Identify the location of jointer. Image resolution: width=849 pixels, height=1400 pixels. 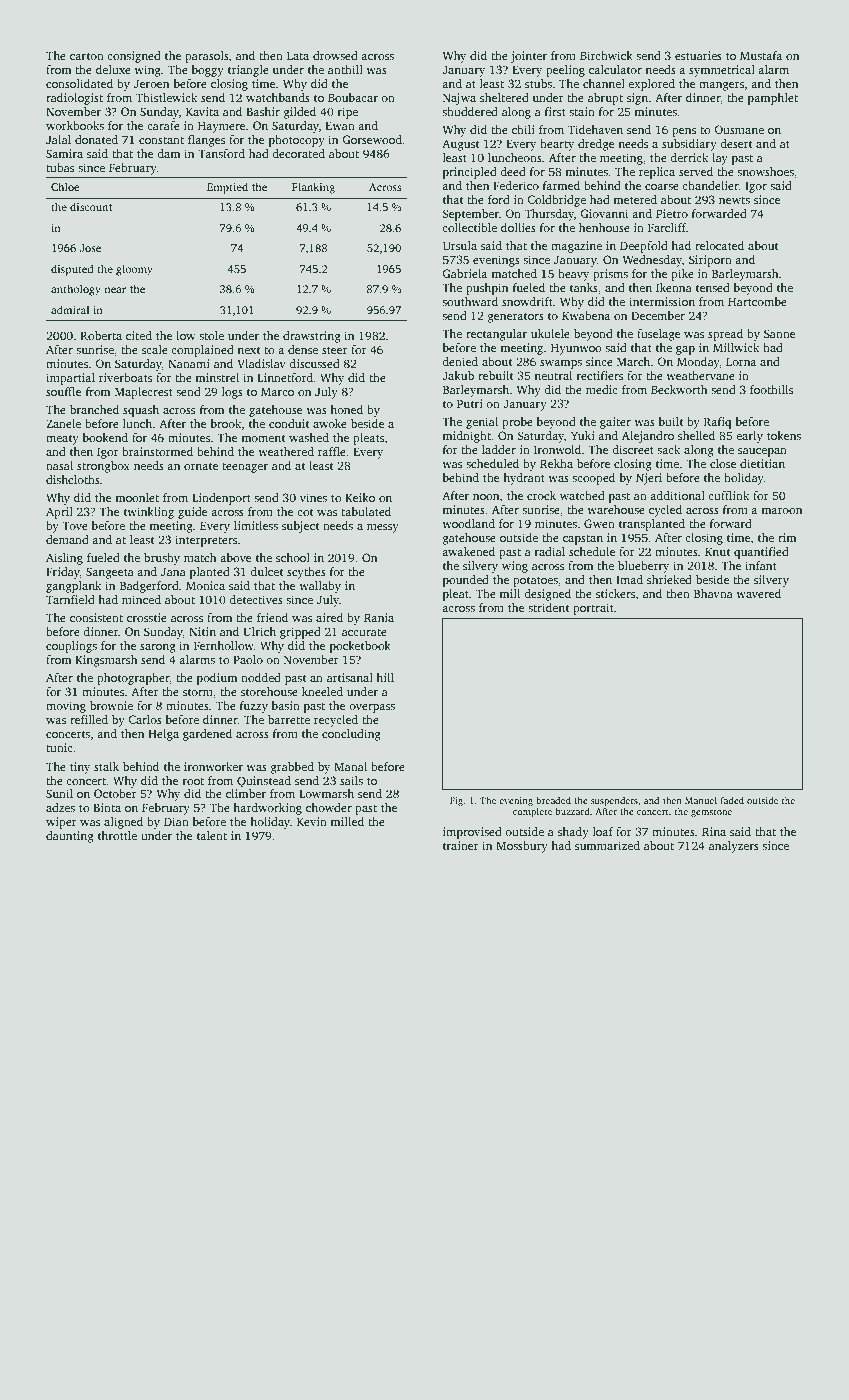
(529, 57).
